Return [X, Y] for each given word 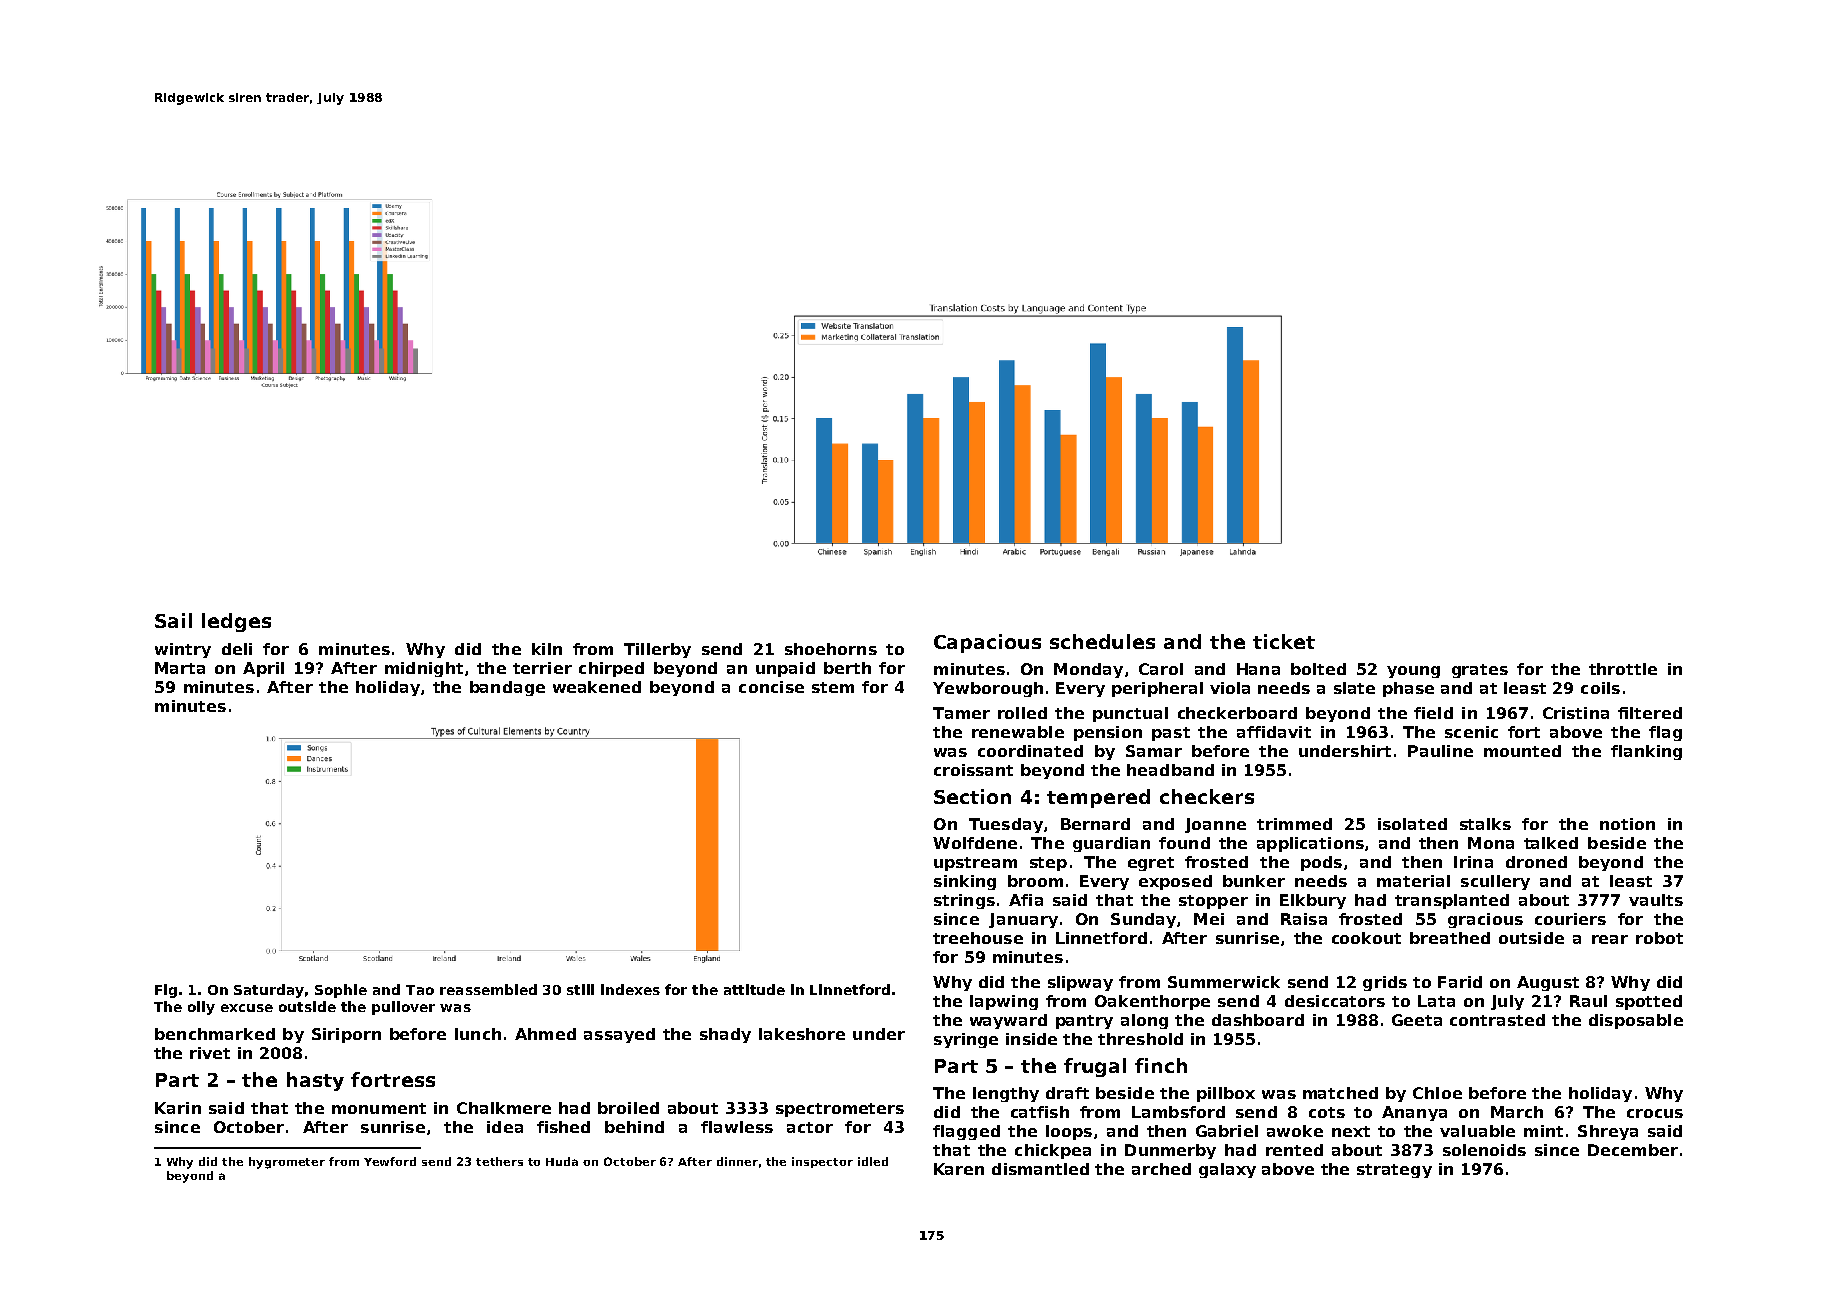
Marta [180, 668]
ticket [1284, 641]
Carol [1161, 669]
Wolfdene [975, 843]
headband [1170, 770]
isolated [1412, 824]
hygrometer [287, 1163]
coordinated [1030, 751]
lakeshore [802, 1034]
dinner [737, 1161]
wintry [183, 650]
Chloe [1437, 1093]
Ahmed [545, 1034]
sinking [965, 882]
